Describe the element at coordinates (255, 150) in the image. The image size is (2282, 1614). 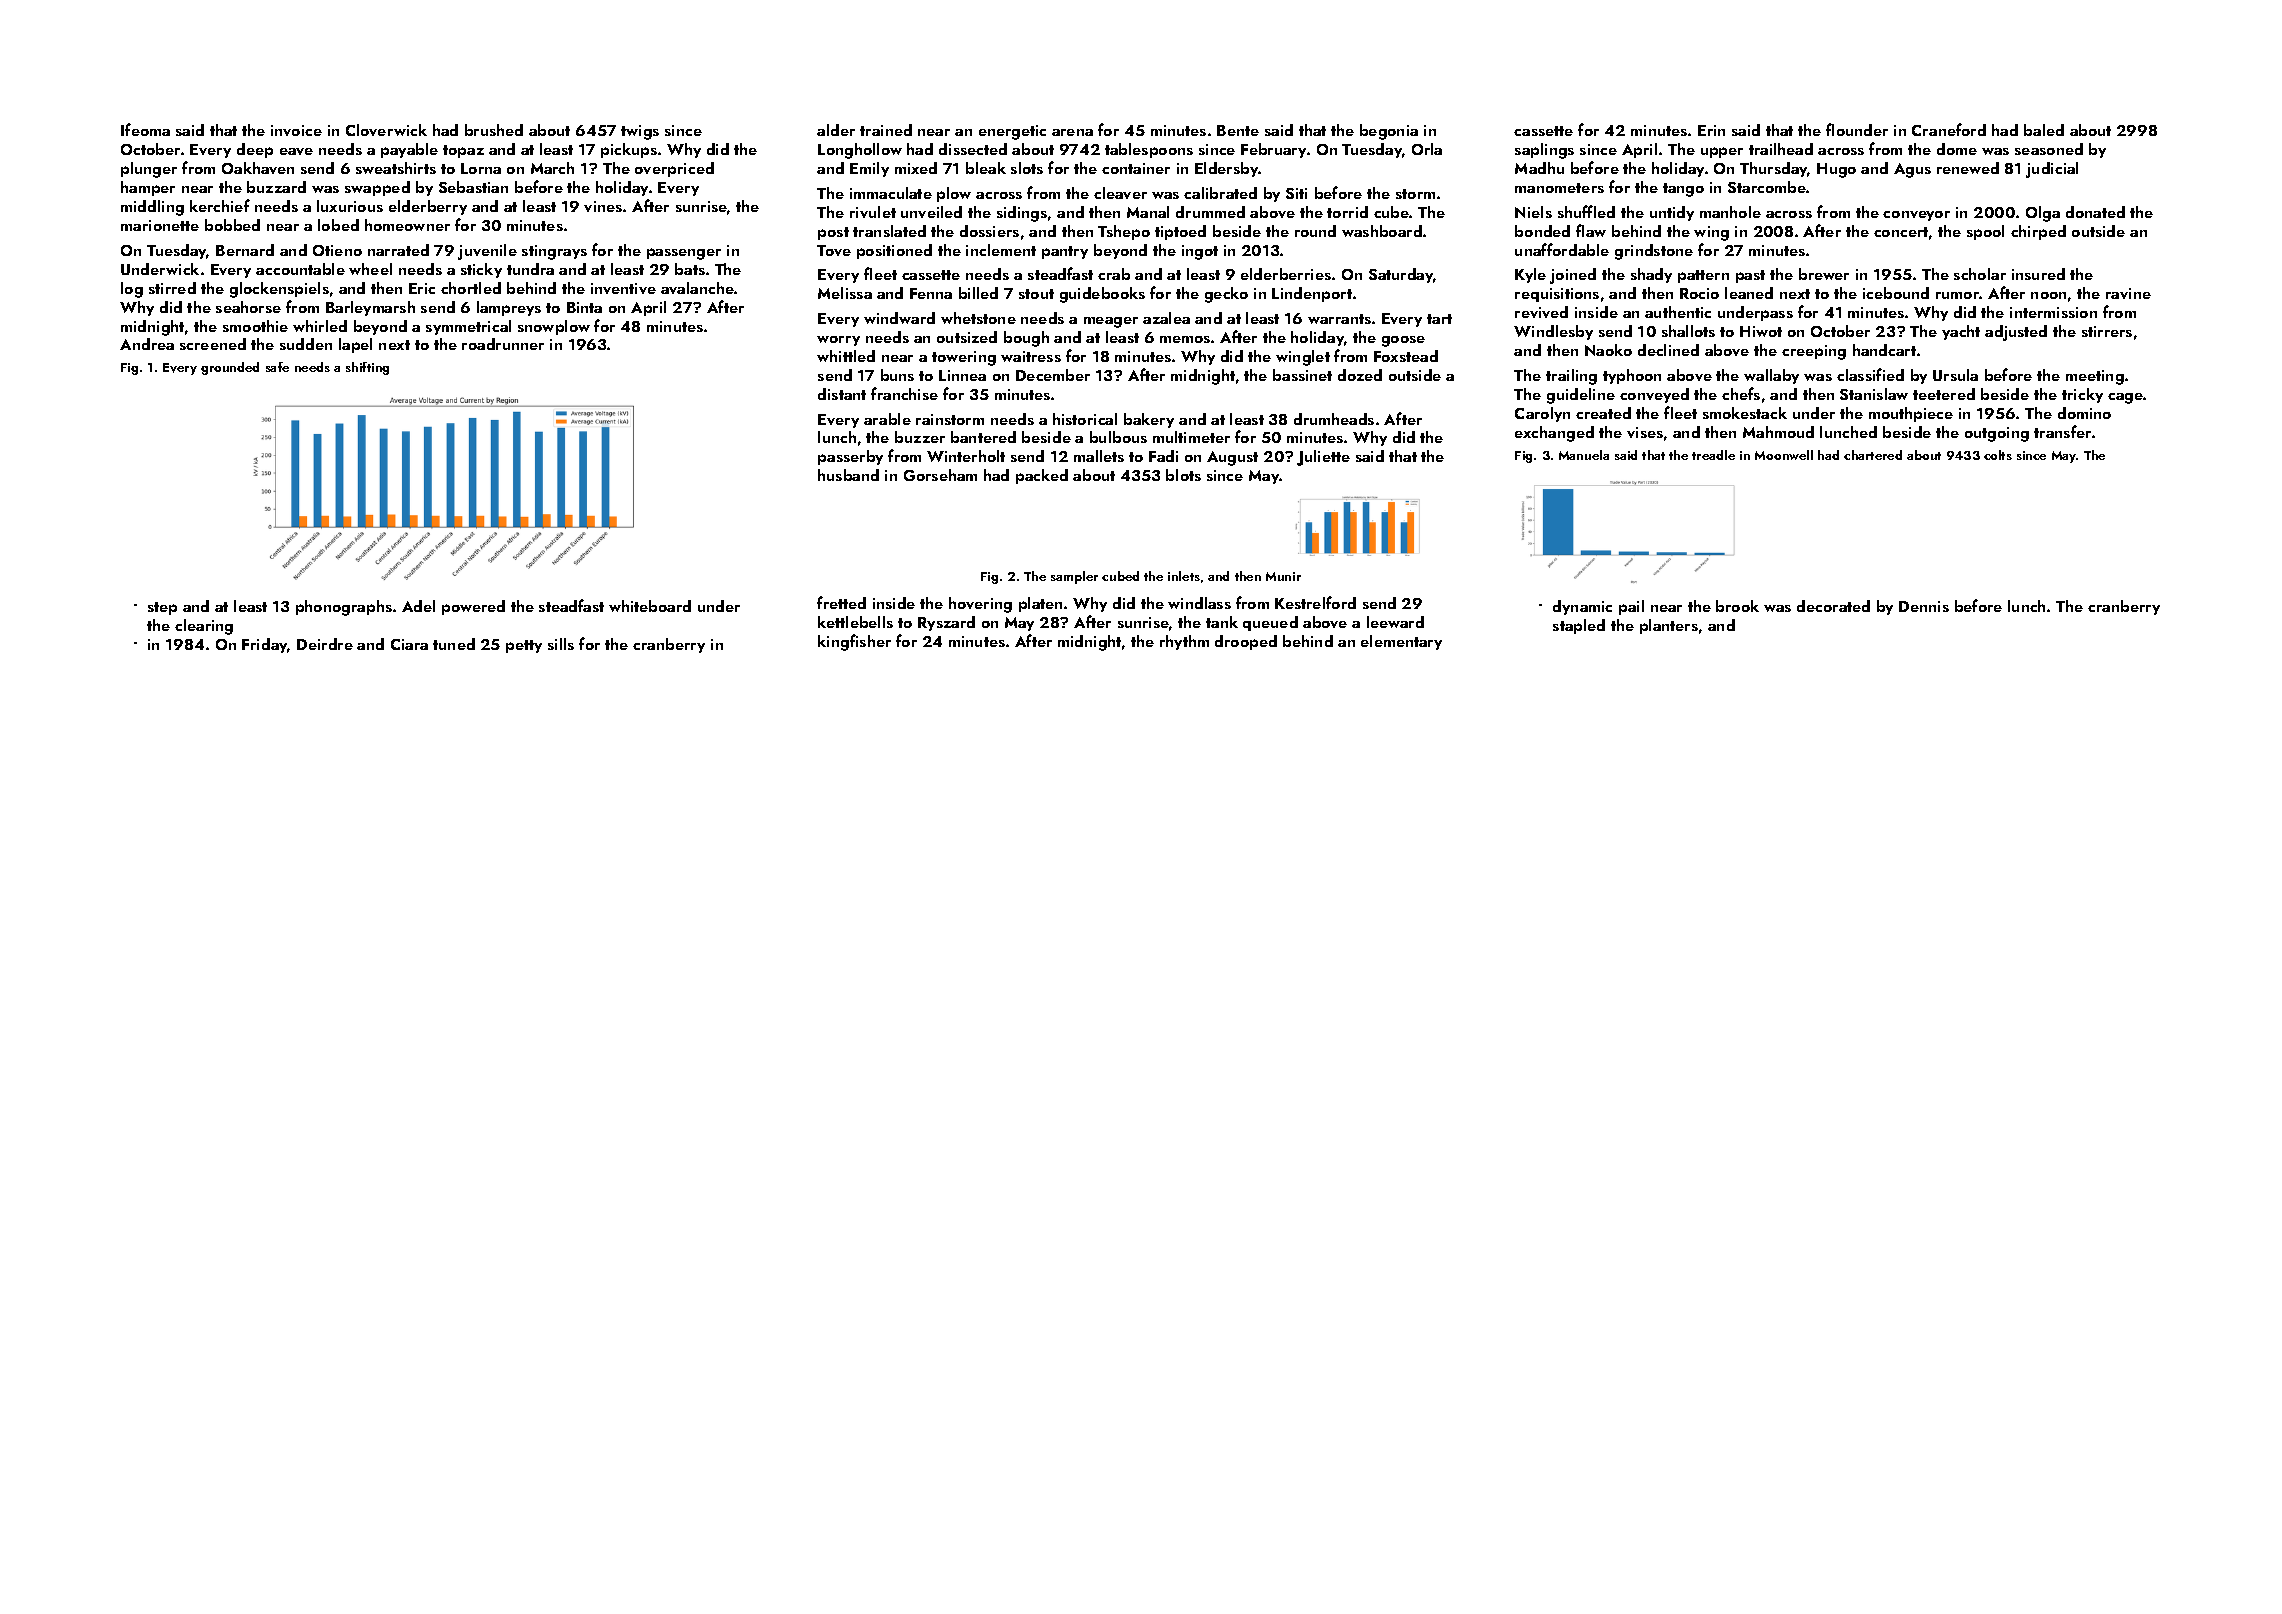
I see `deep` at that location.
